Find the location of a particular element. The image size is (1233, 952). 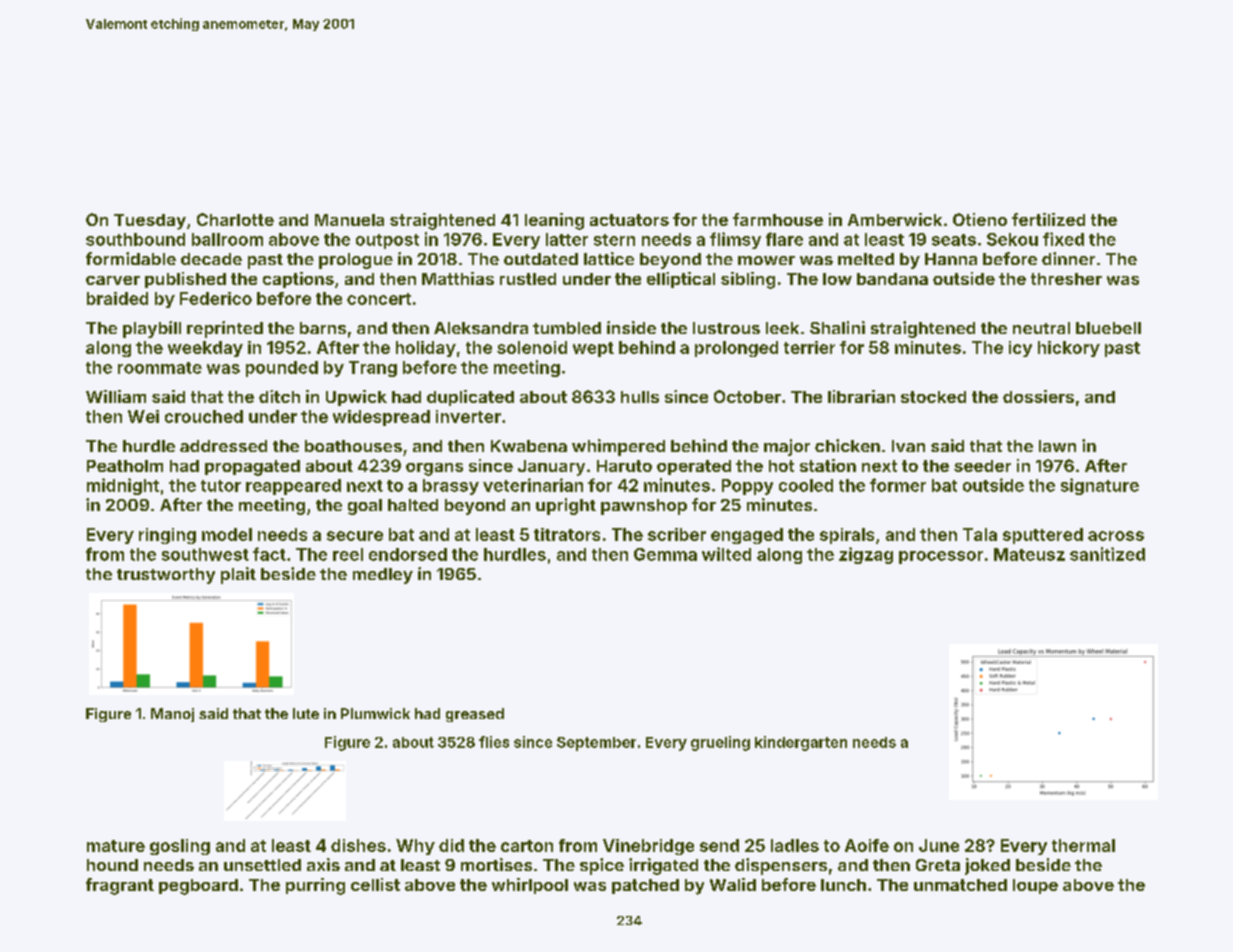

hound is located at coordinates (112, 865).
